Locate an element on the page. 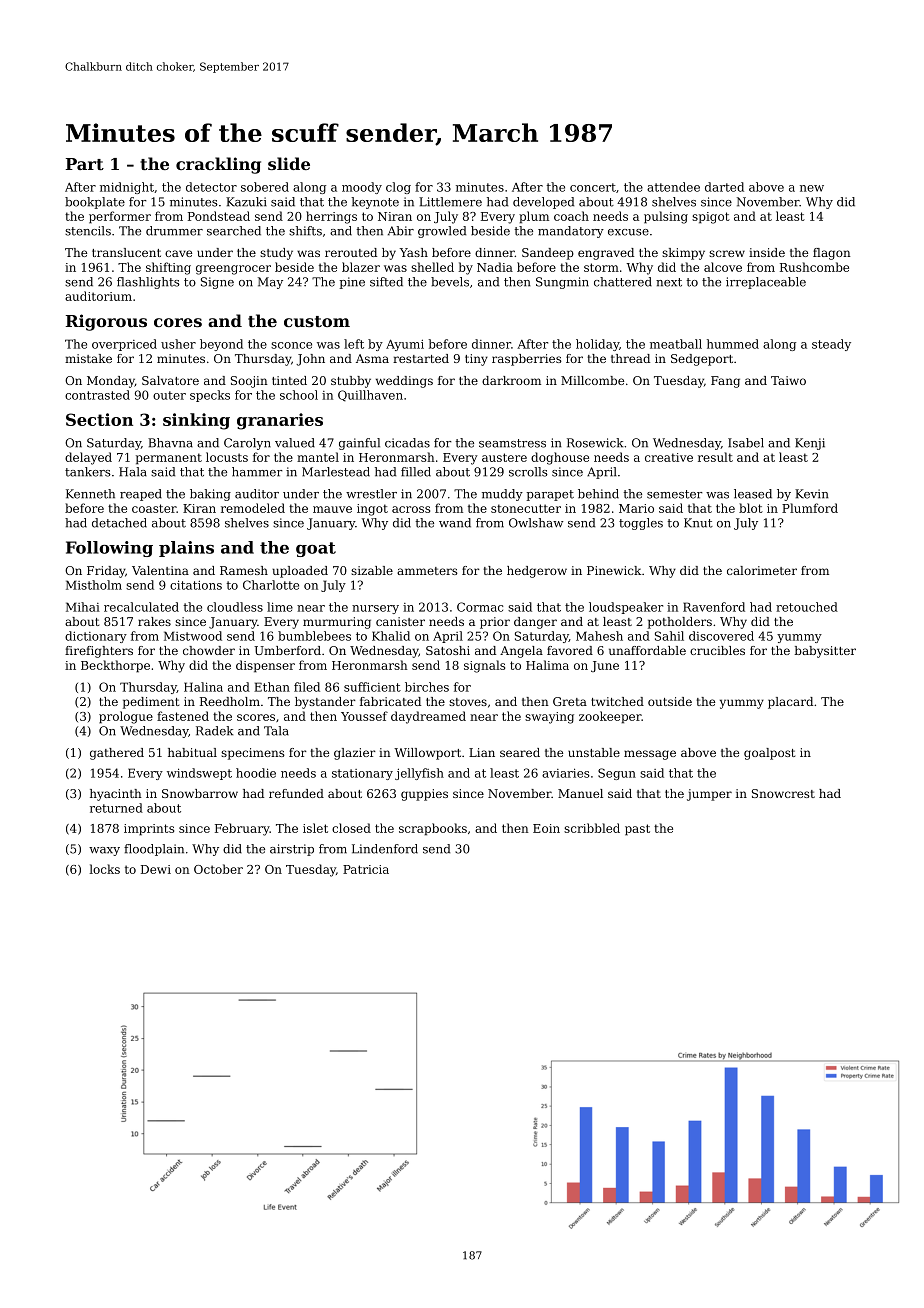 The image size is (924, 1308). bystander is located at coordinates (325, 703).
